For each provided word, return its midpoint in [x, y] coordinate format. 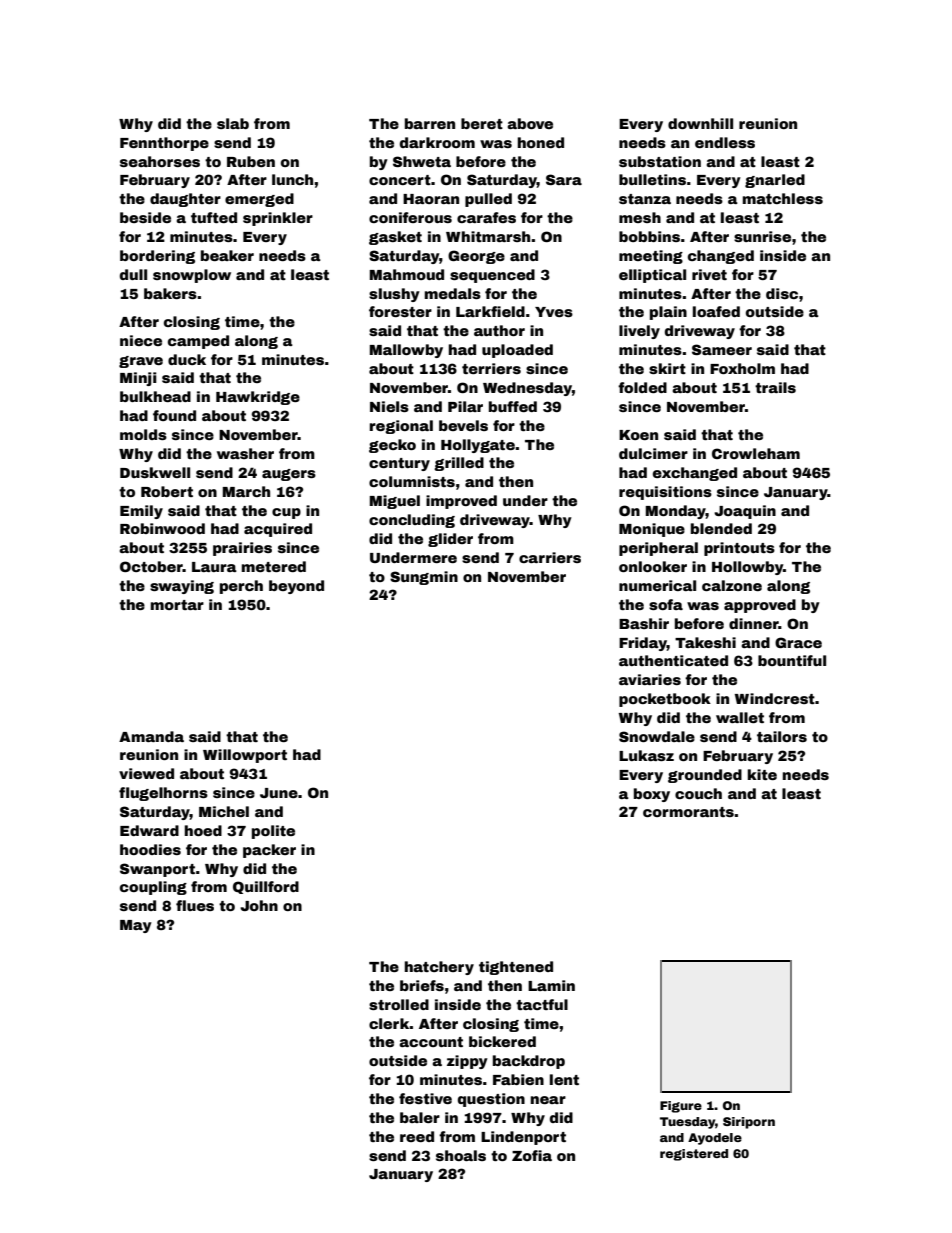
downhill [700, 123]
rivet [709, 274]
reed [417, 1136]
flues [195, 905]
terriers [491, 368]
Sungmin [424, 578]
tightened [516, 968]
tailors [782, 736]
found [174, 415]
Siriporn [749, 1123]
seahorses [160, 161]
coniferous [410, 217]
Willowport [245, 756]
